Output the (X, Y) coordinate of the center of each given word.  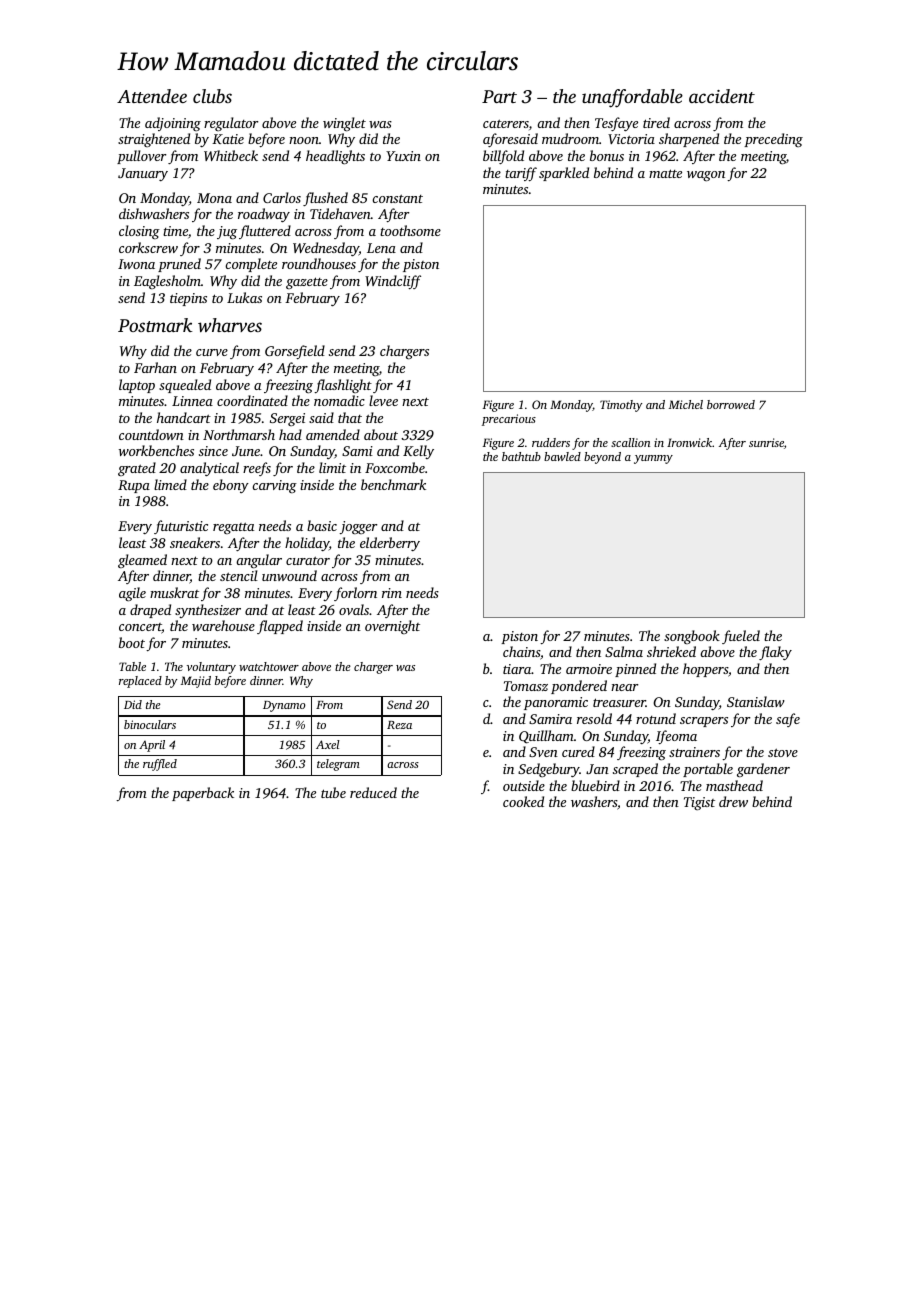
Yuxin (403, 156)
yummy (653, 459)
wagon (706, 176)
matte (665, 173)
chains (521, 651)
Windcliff (393, 282)
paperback (203, 794)
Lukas (244, 297)
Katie (228, 139)
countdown (151, 434)
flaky (775, 653)
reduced (373, 792)
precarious (509, 420)
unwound (289, 575)
